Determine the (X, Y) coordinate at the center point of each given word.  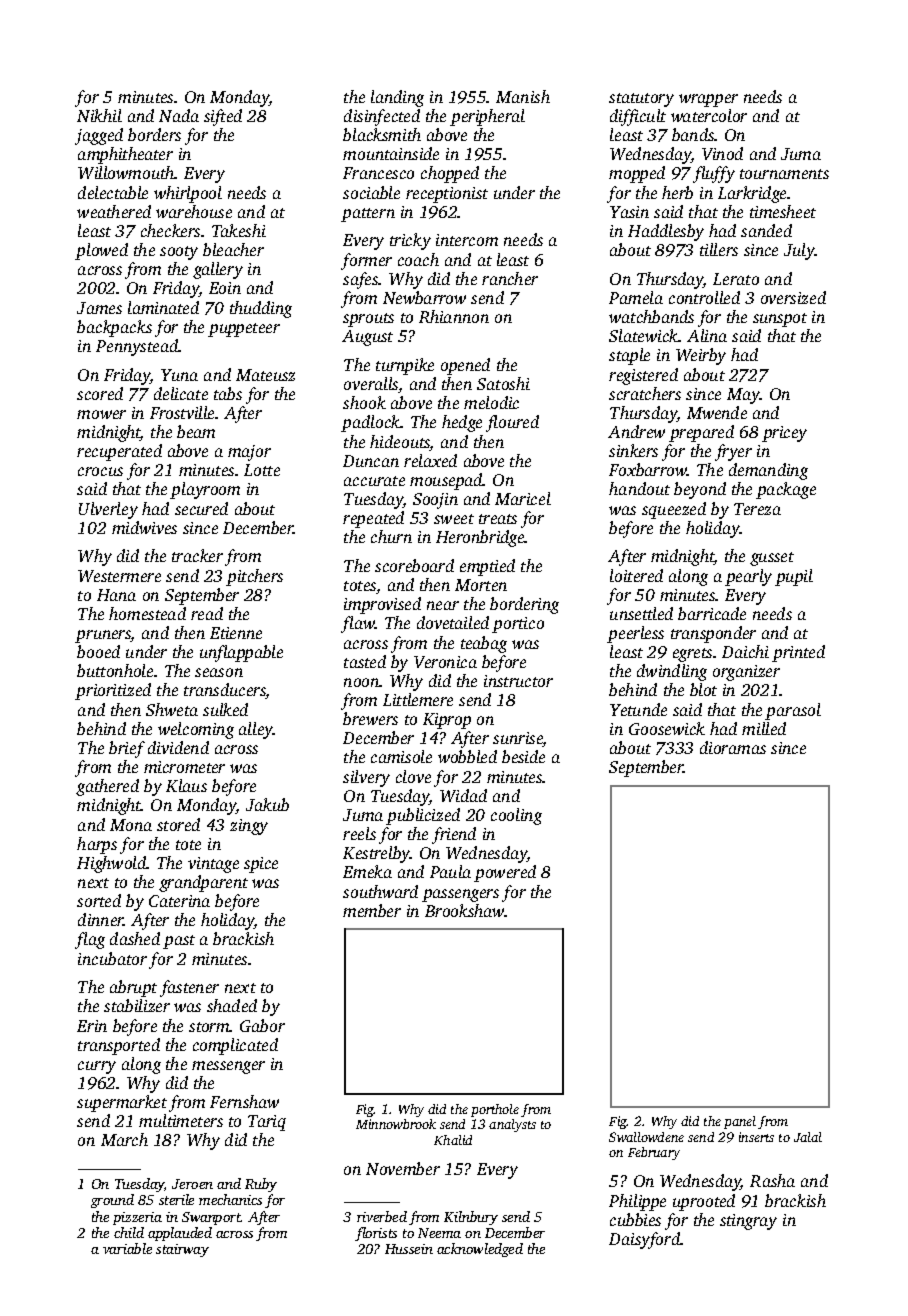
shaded (232, 1005)
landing (397, 98)
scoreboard (414, 565)
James (99, 308)
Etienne (236, 633)
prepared (701, 433)
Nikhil (99, 115)
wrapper (708, 100)
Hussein (409, 1249)
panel (740, 1122)
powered (505, 873)
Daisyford (644, 1240)
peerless (635, 634)
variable (127, 1248)
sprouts (368, 320)
